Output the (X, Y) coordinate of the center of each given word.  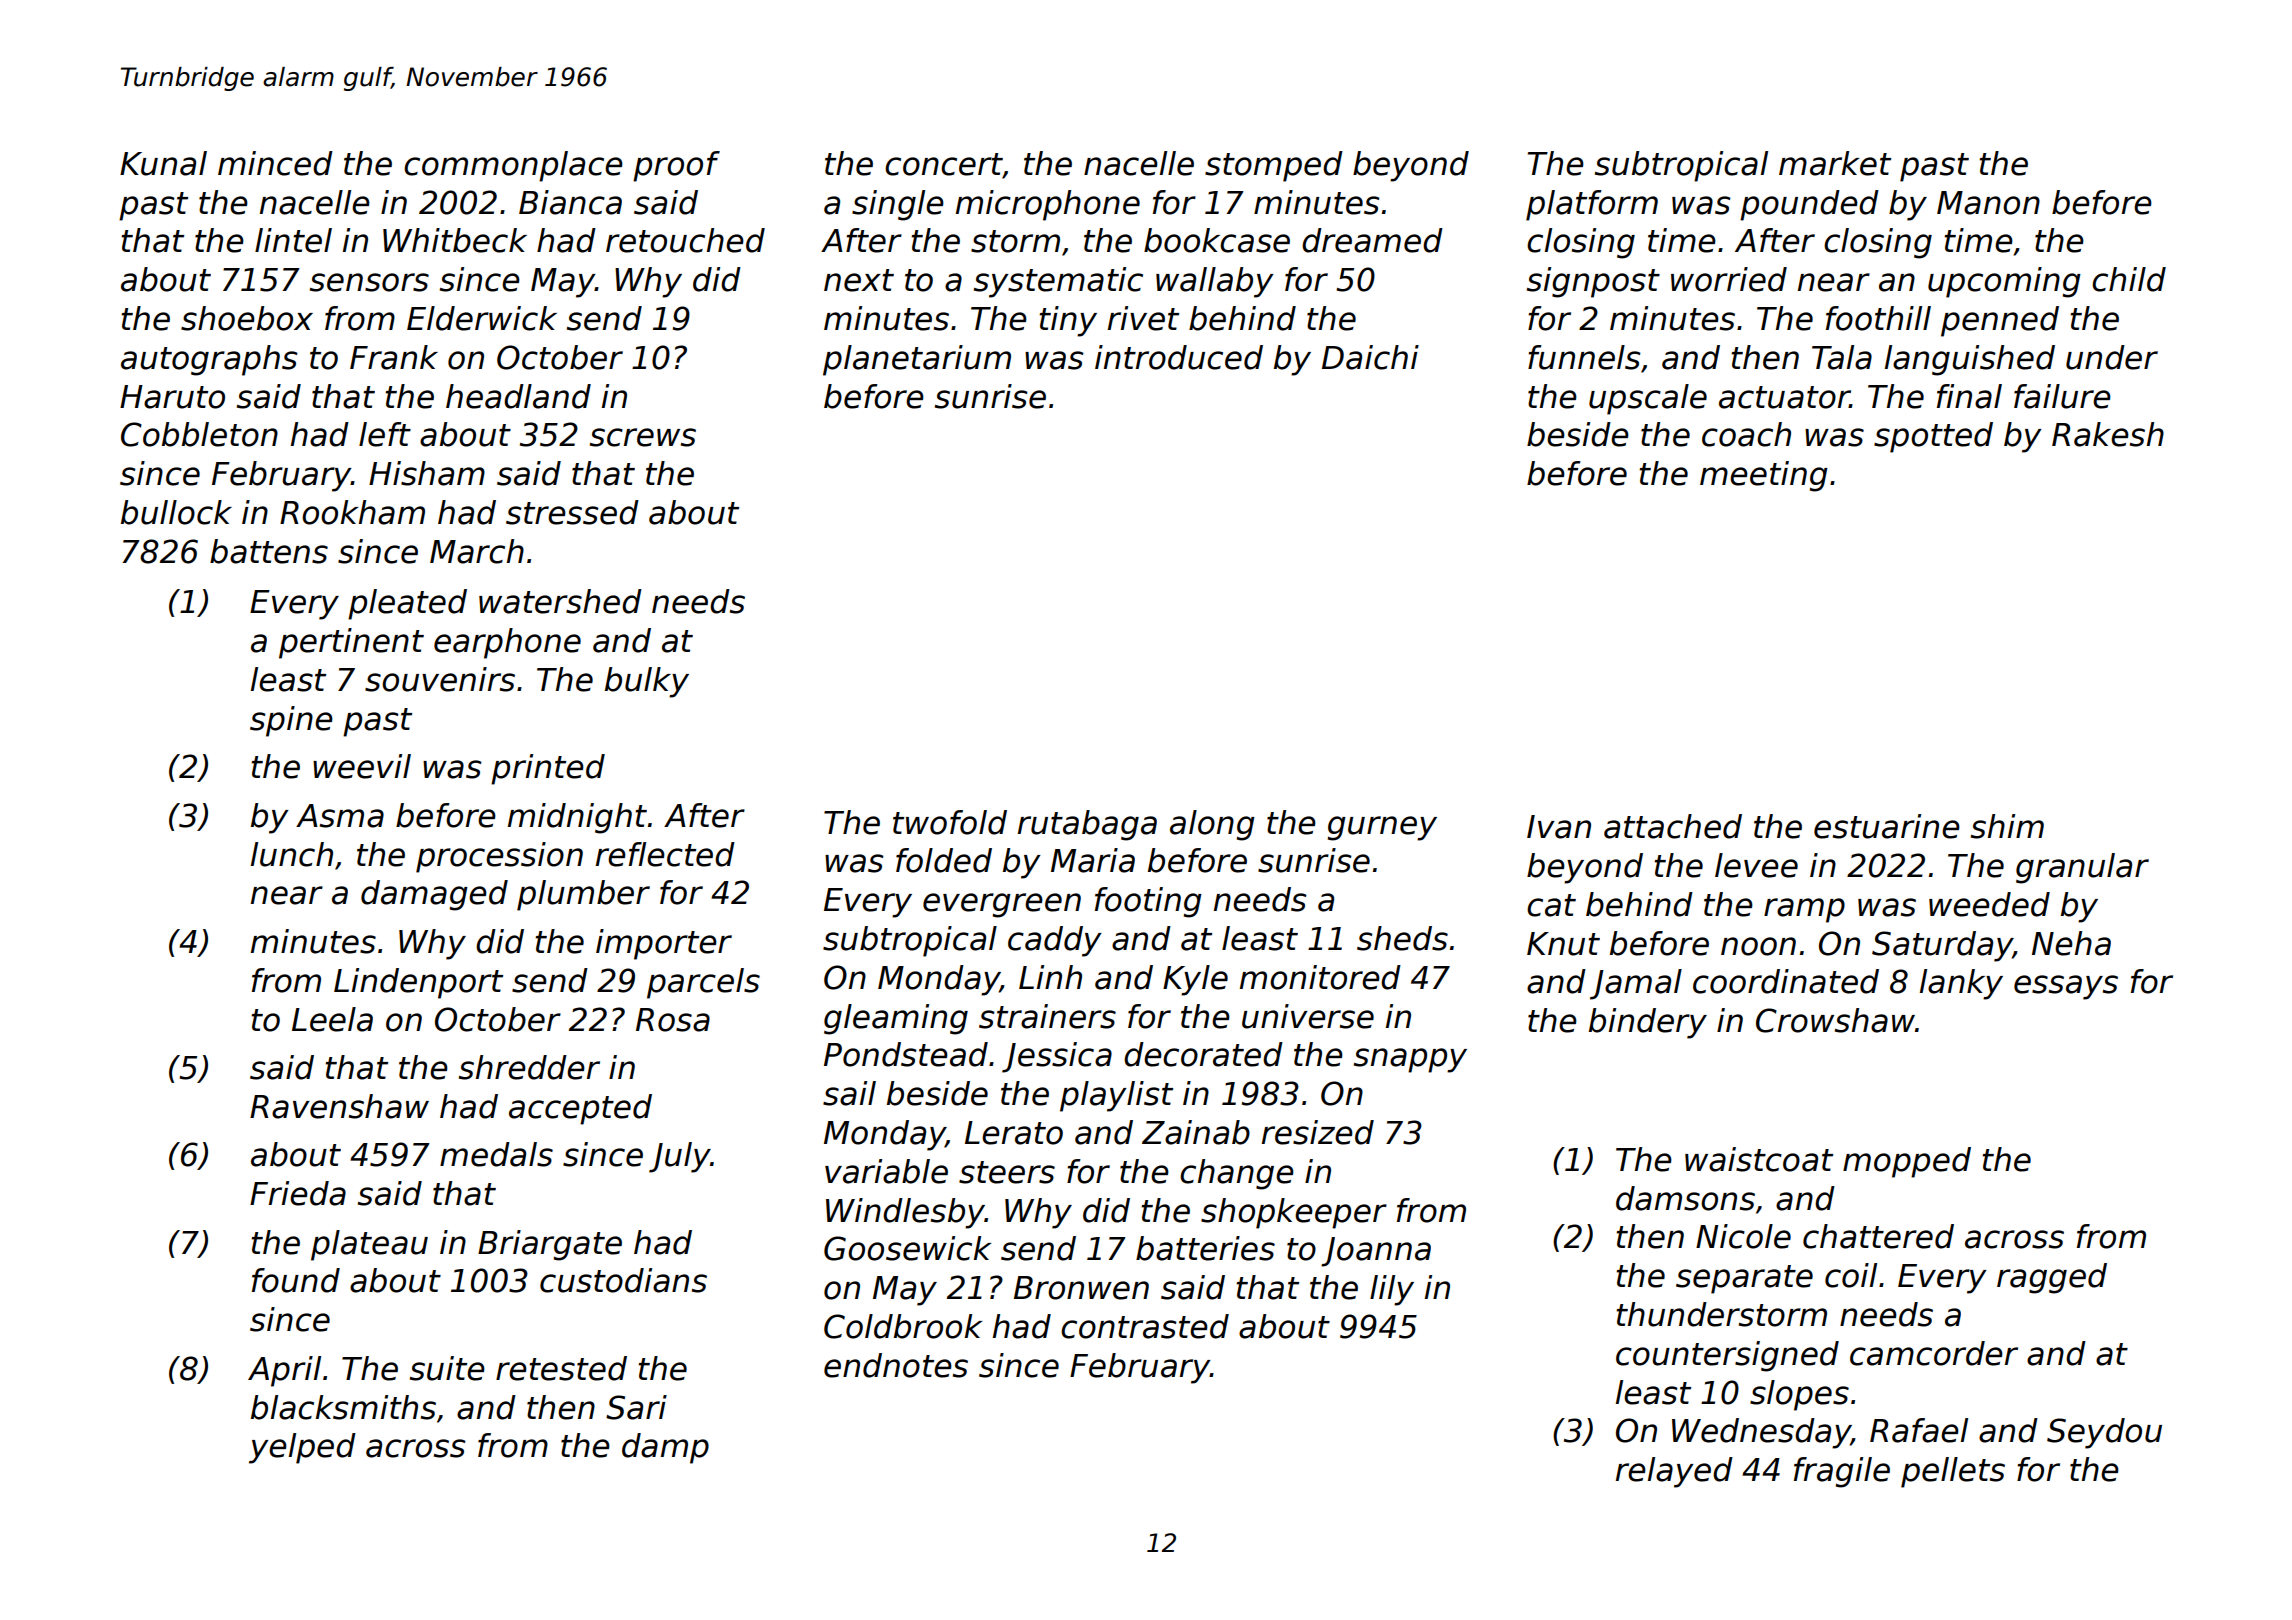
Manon (1988, 203)
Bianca (570, 202)
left (385, 434)
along (1212, 825)
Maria (1093, 860)
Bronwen (1081, 1288)
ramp (1804, 910)
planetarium (917, 360)
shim (2007, 826)
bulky (647, 682)
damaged (434, 895)
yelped (302, 1448)
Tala (1842, 357)
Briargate (550, 1245)
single (898, 205)
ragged (2052, 1278)
